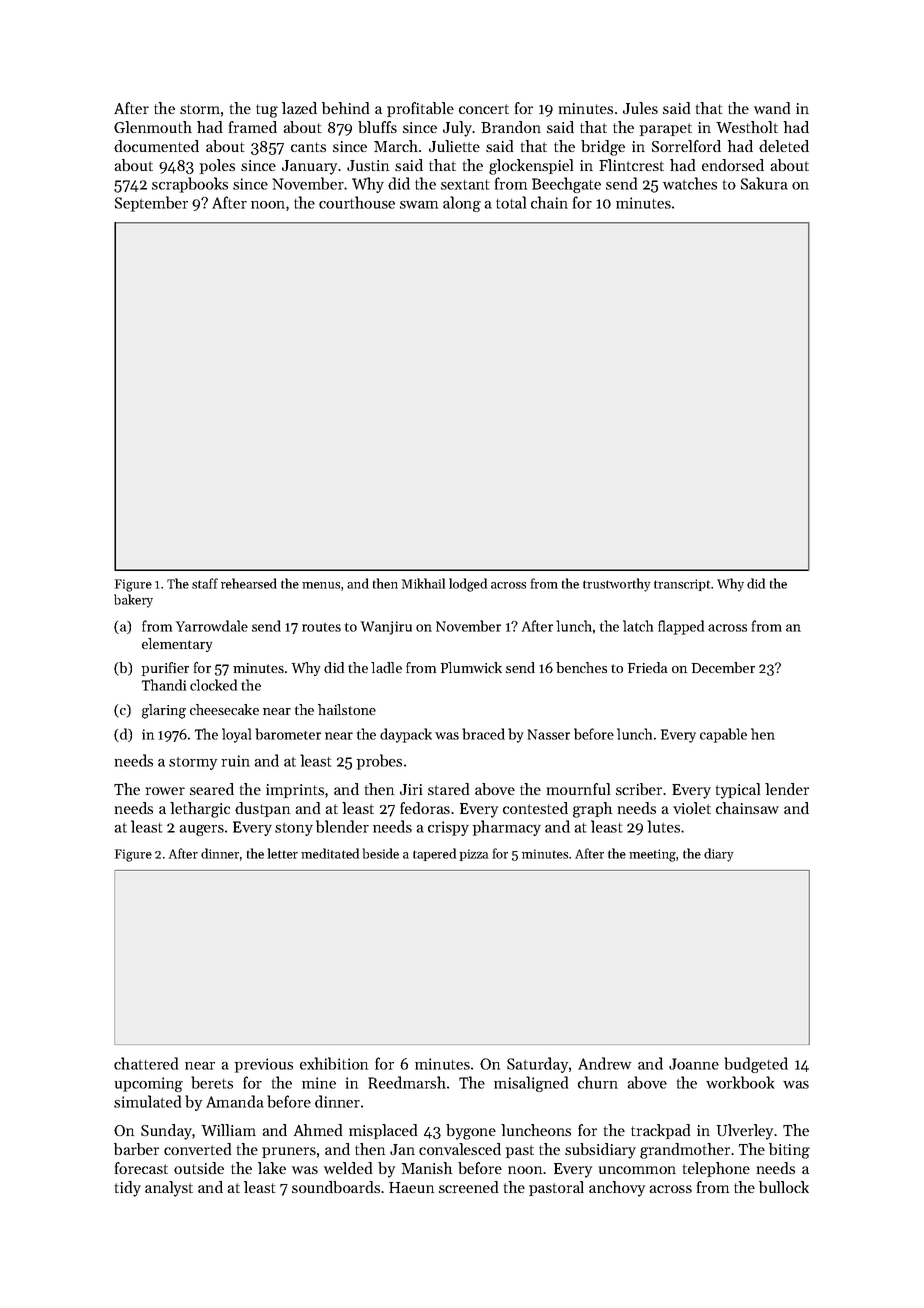 The image size is (924, 1308). I want to click on watches, so click(690, 183).
